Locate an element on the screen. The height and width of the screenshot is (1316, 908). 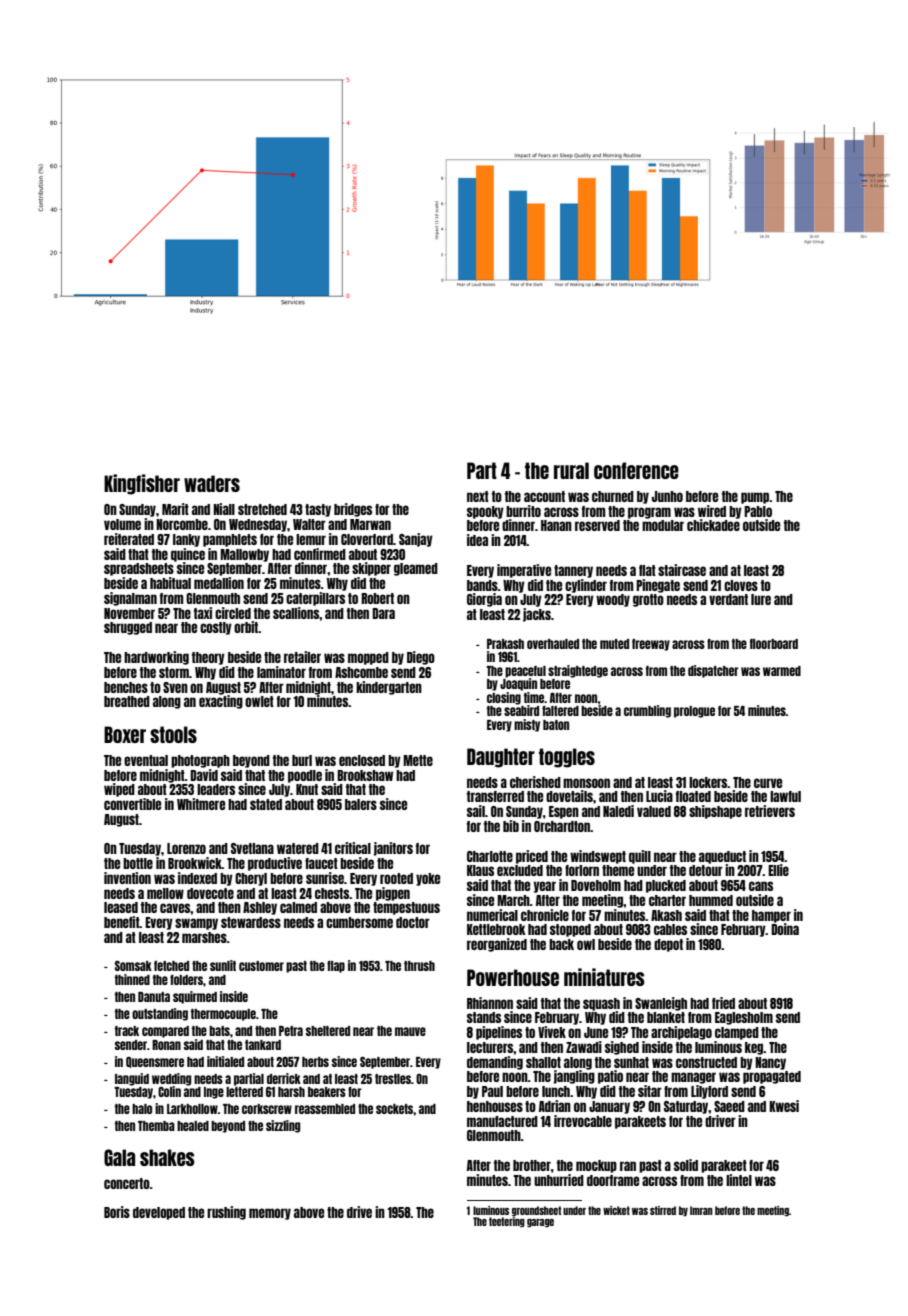
tankard is located at coordinates (263, 1045).
